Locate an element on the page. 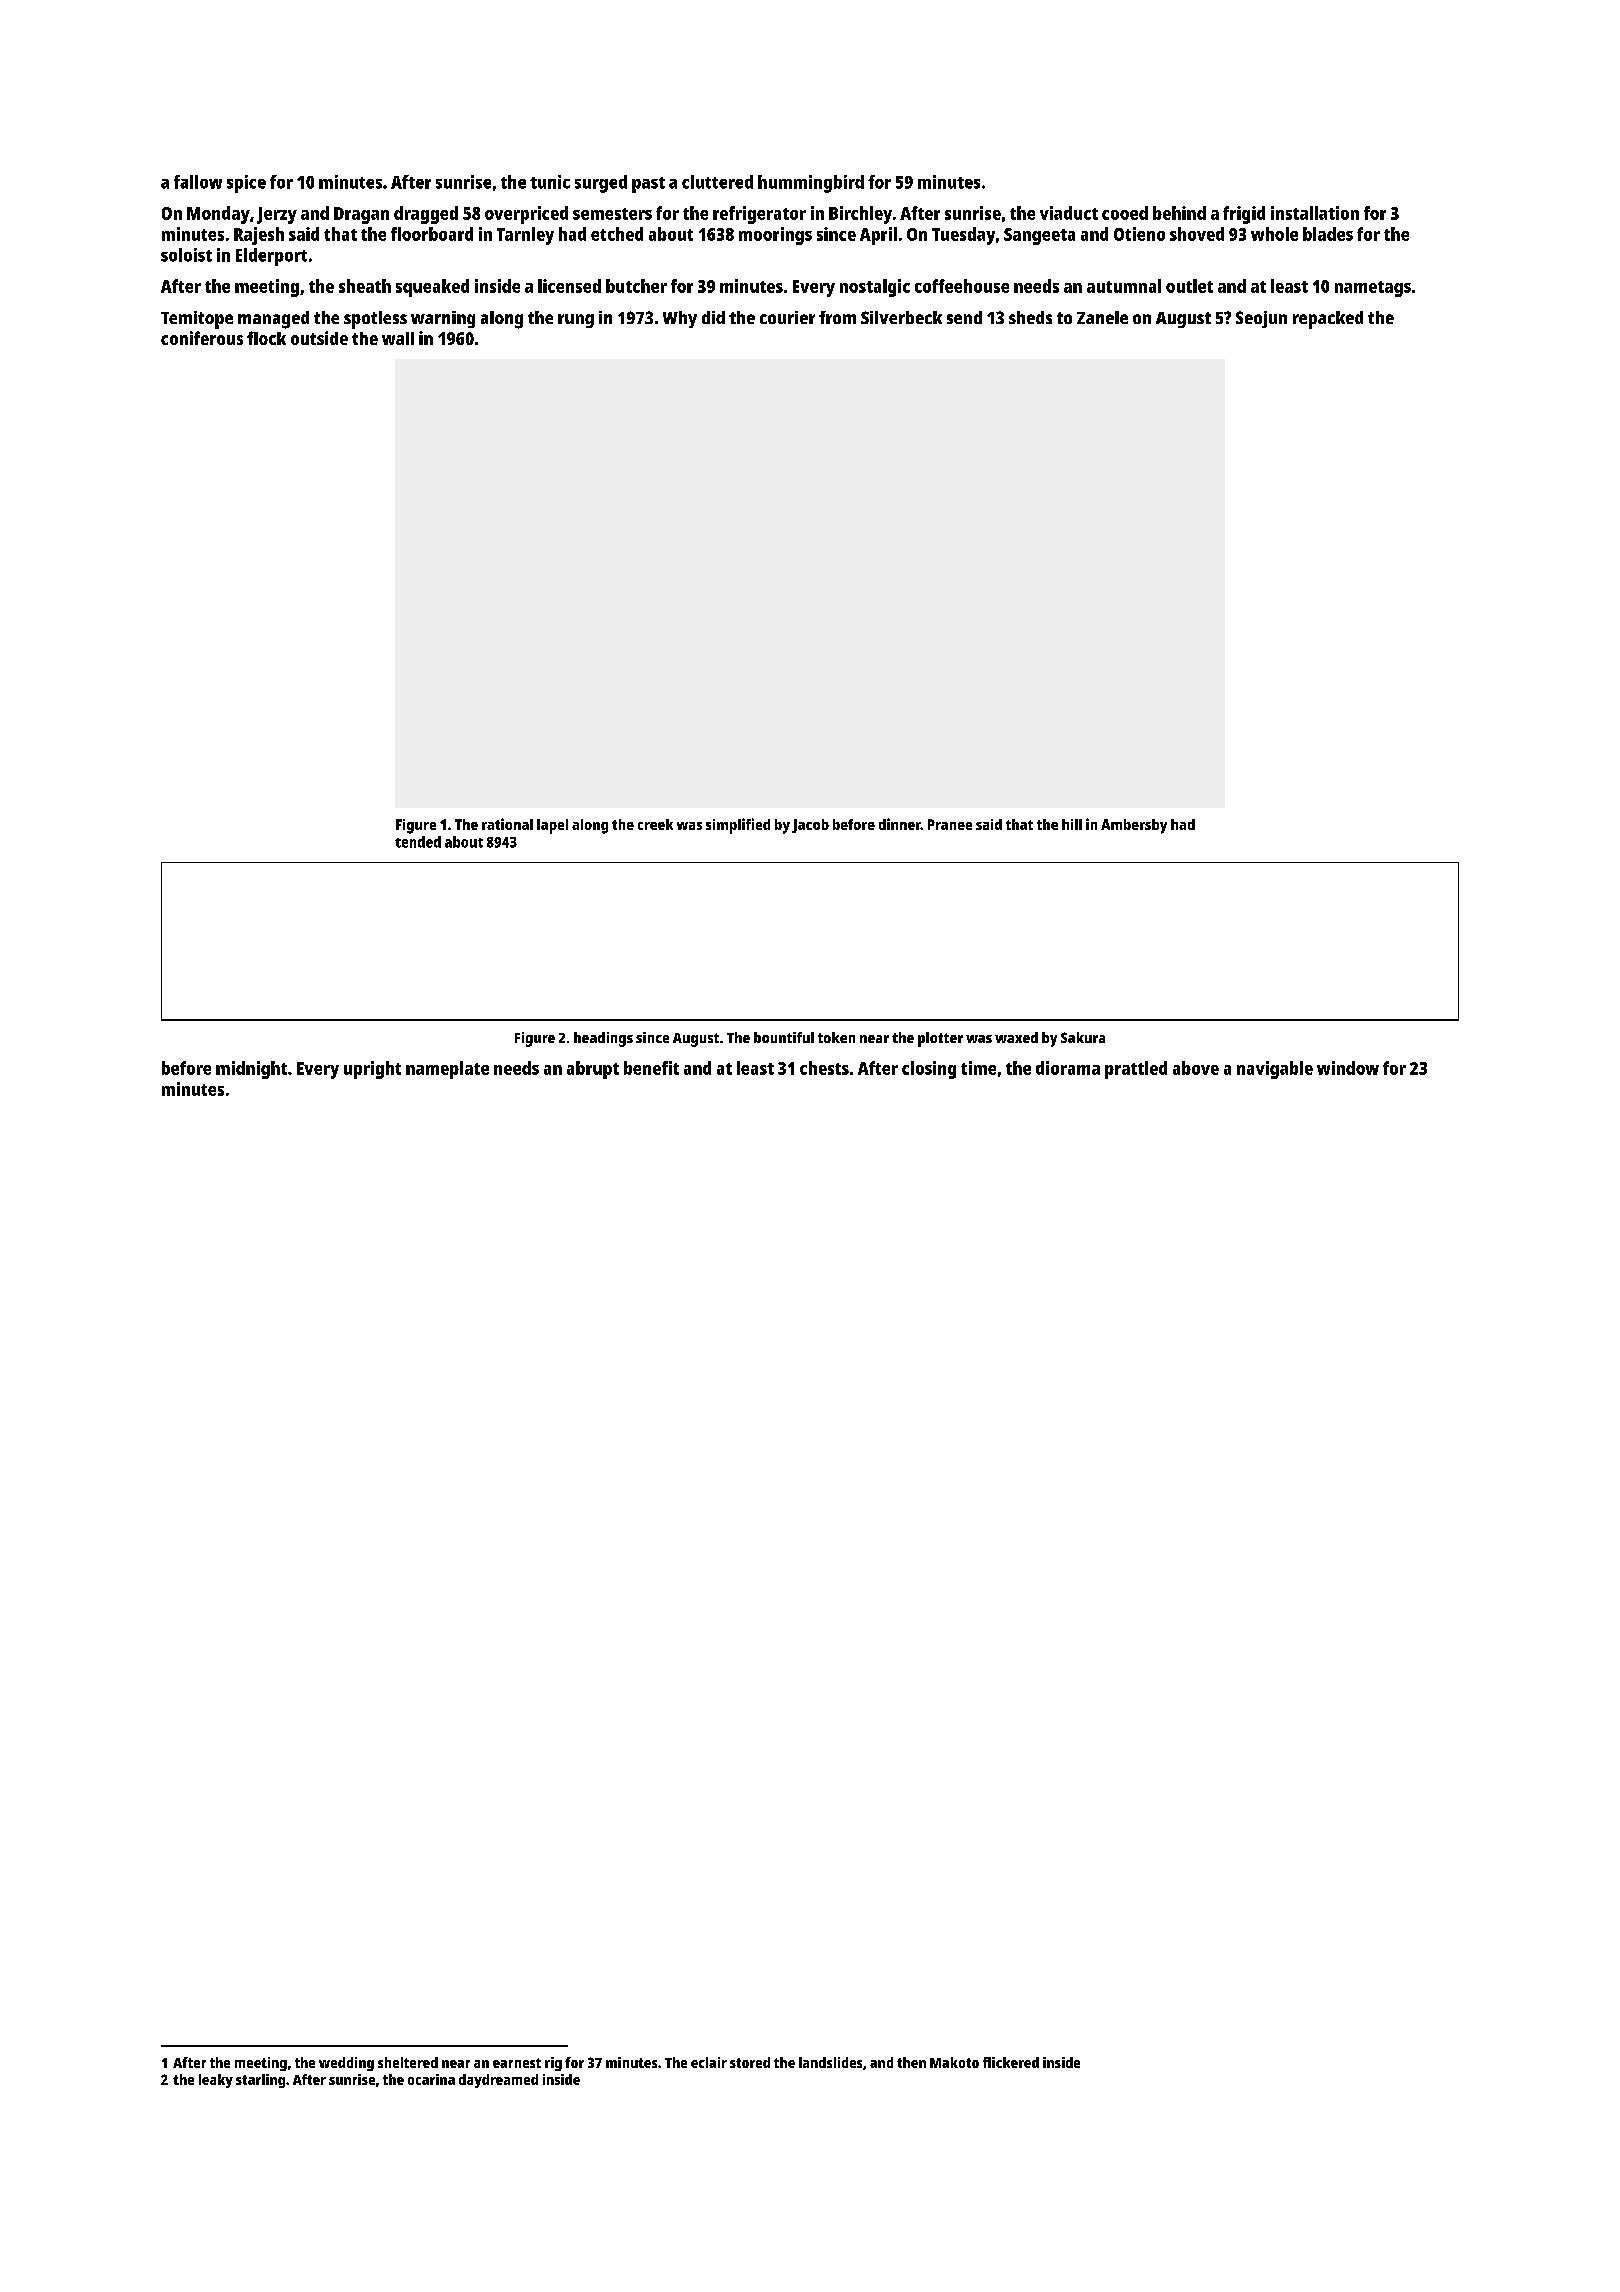 The image size is (1620, 2292). moorings is located at coordinates (775, 236).
